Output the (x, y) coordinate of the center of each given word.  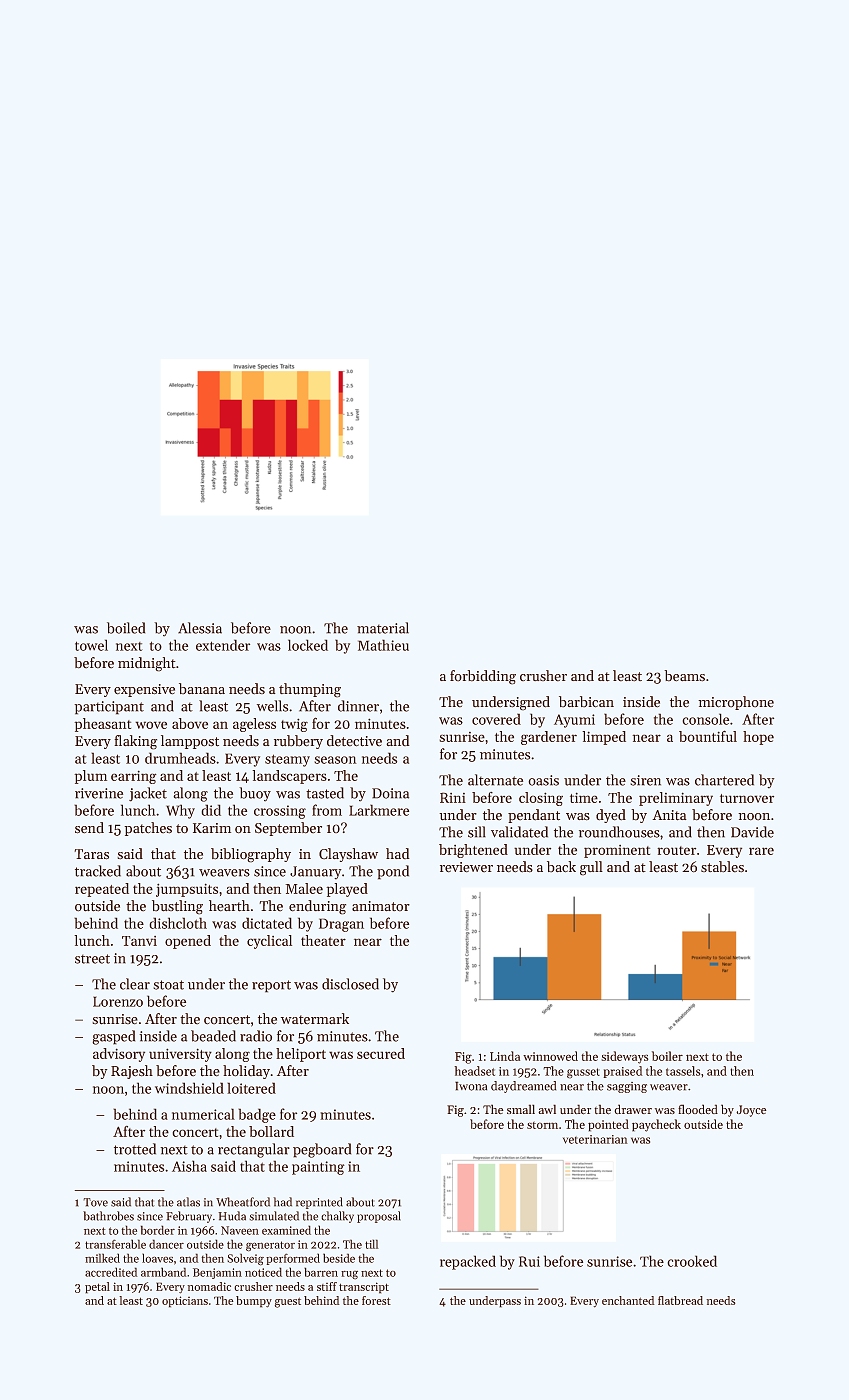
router (676, 850)
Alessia (200, 628)
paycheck (656, 1125)
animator (381, 906)
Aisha (189, 1166)
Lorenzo (118, 1001)
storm (542, 1125)
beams (684, 676)
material (383, 628)
